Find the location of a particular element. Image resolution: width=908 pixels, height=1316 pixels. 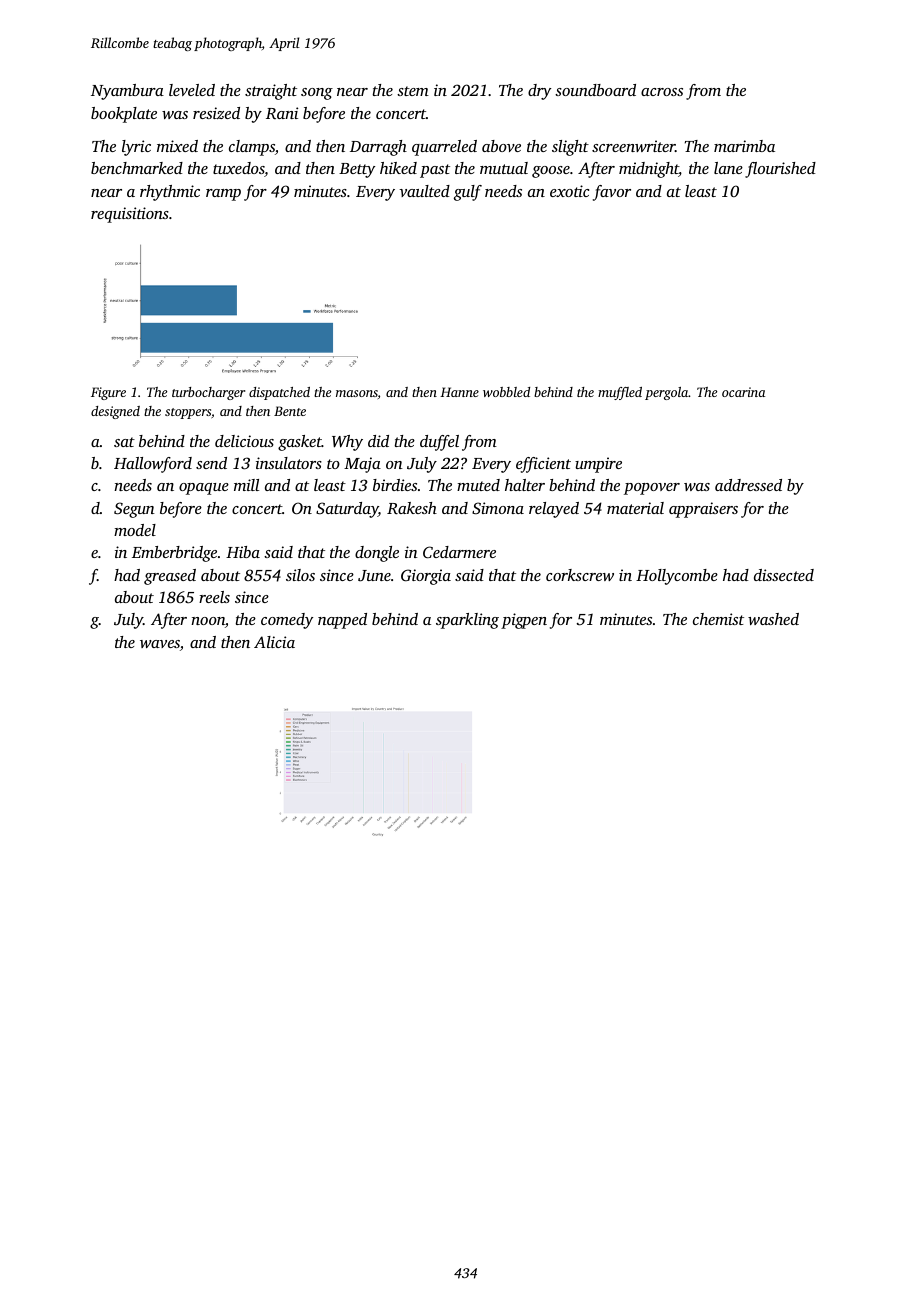

soundboard is located at coordinates (595, 90).
